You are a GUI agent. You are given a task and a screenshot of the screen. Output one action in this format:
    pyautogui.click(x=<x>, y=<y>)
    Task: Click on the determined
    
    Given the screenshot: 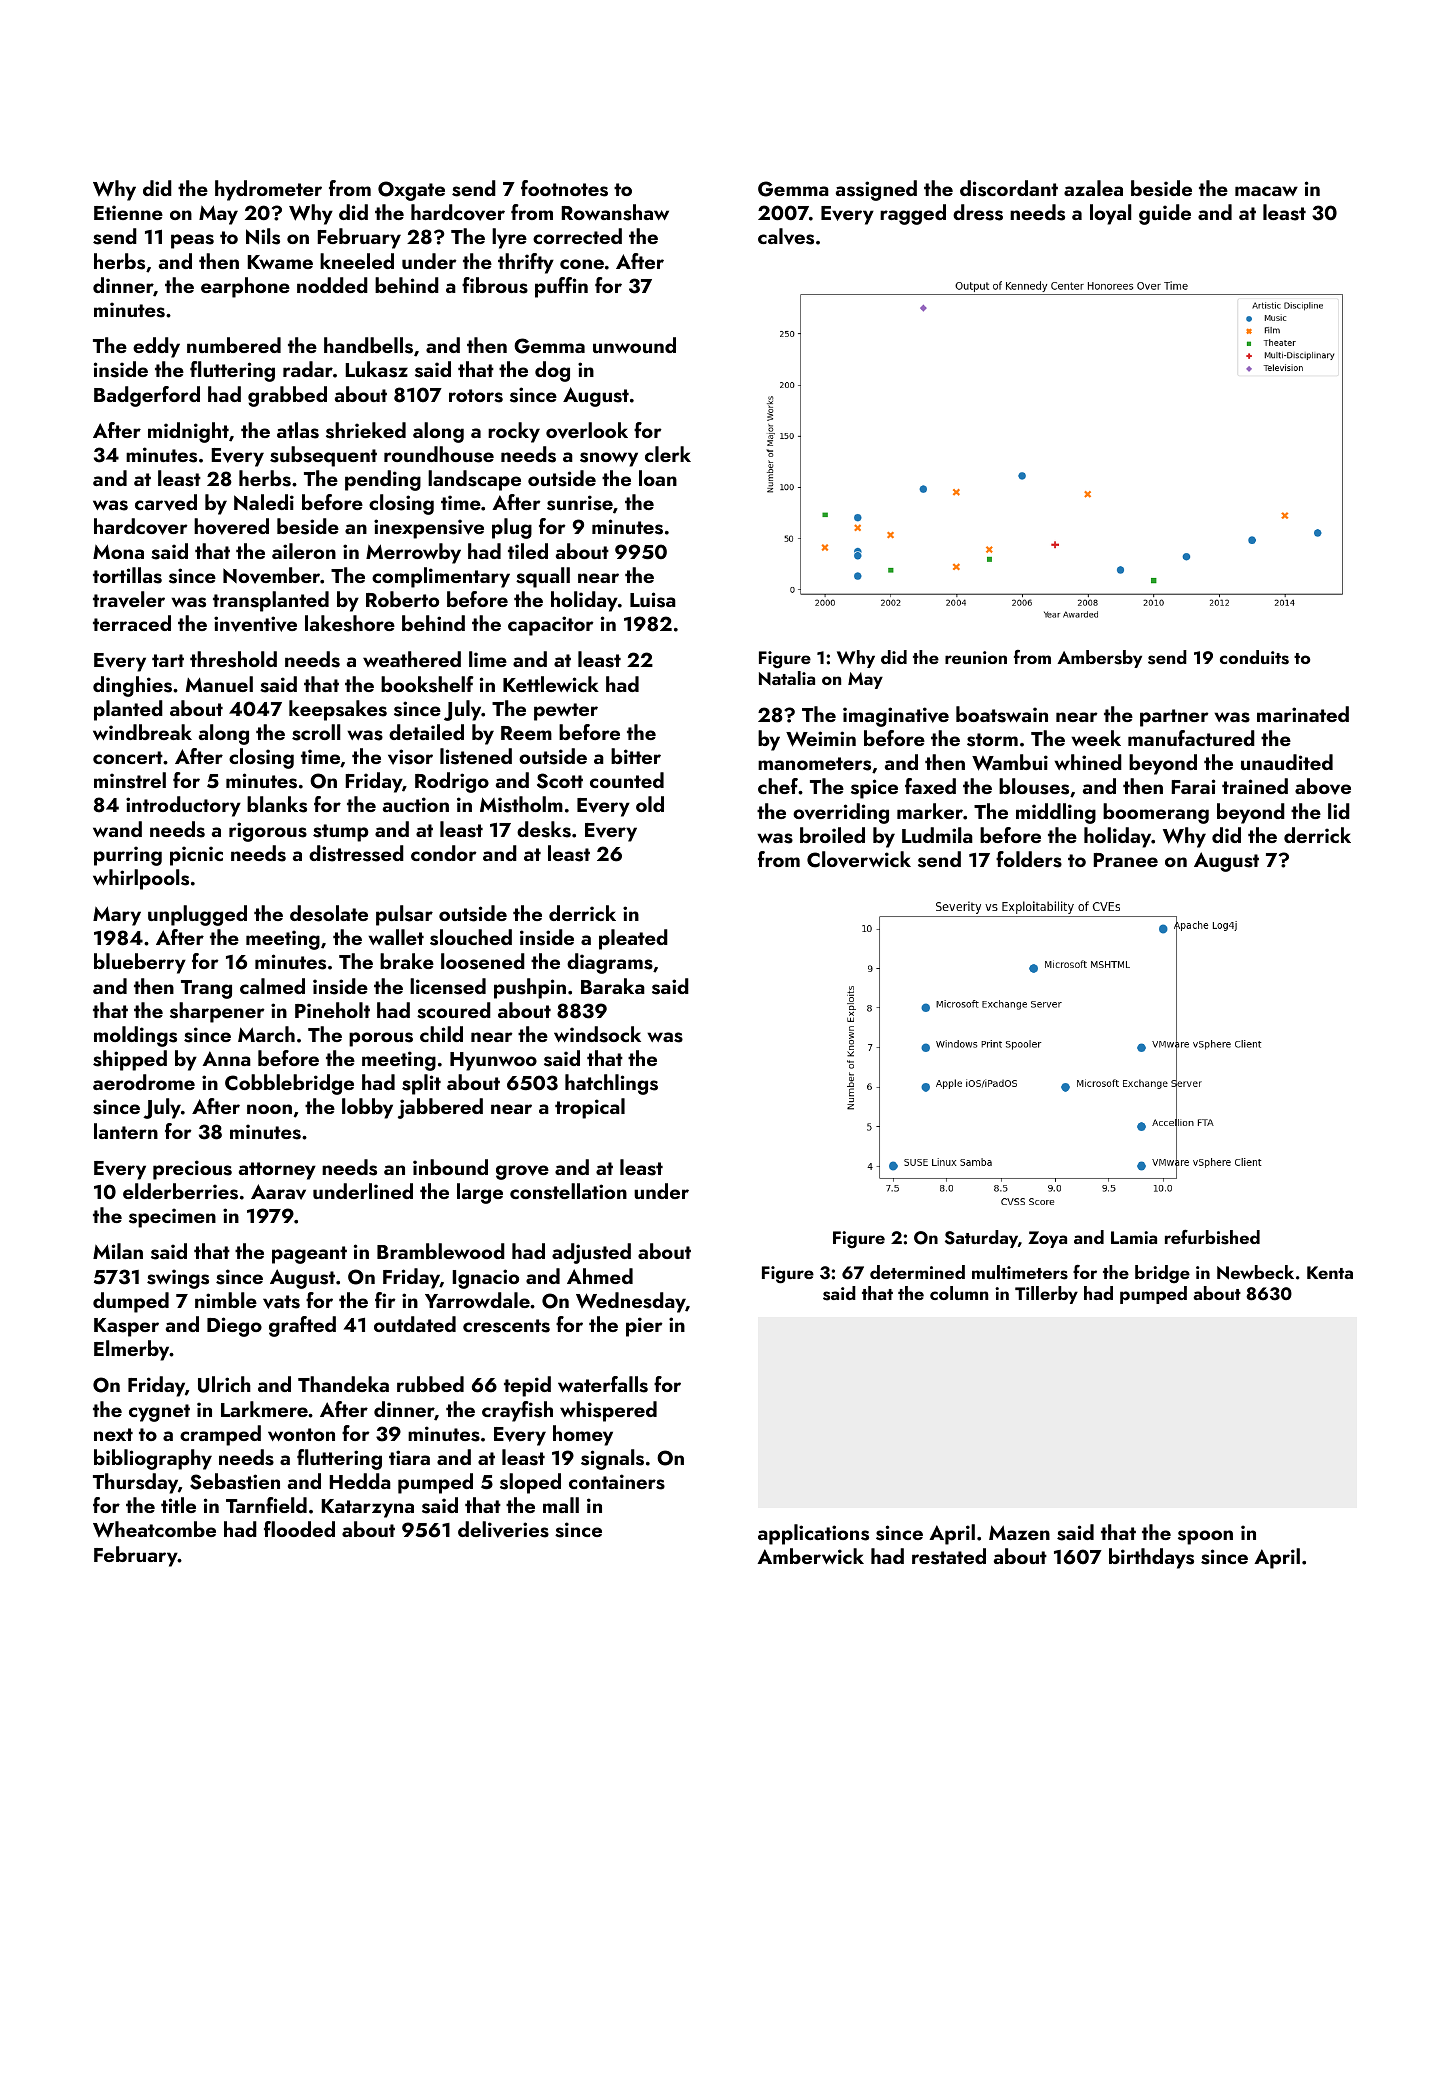 What is the action you would take?
    pyautogui.click(x=917, y=1272)
